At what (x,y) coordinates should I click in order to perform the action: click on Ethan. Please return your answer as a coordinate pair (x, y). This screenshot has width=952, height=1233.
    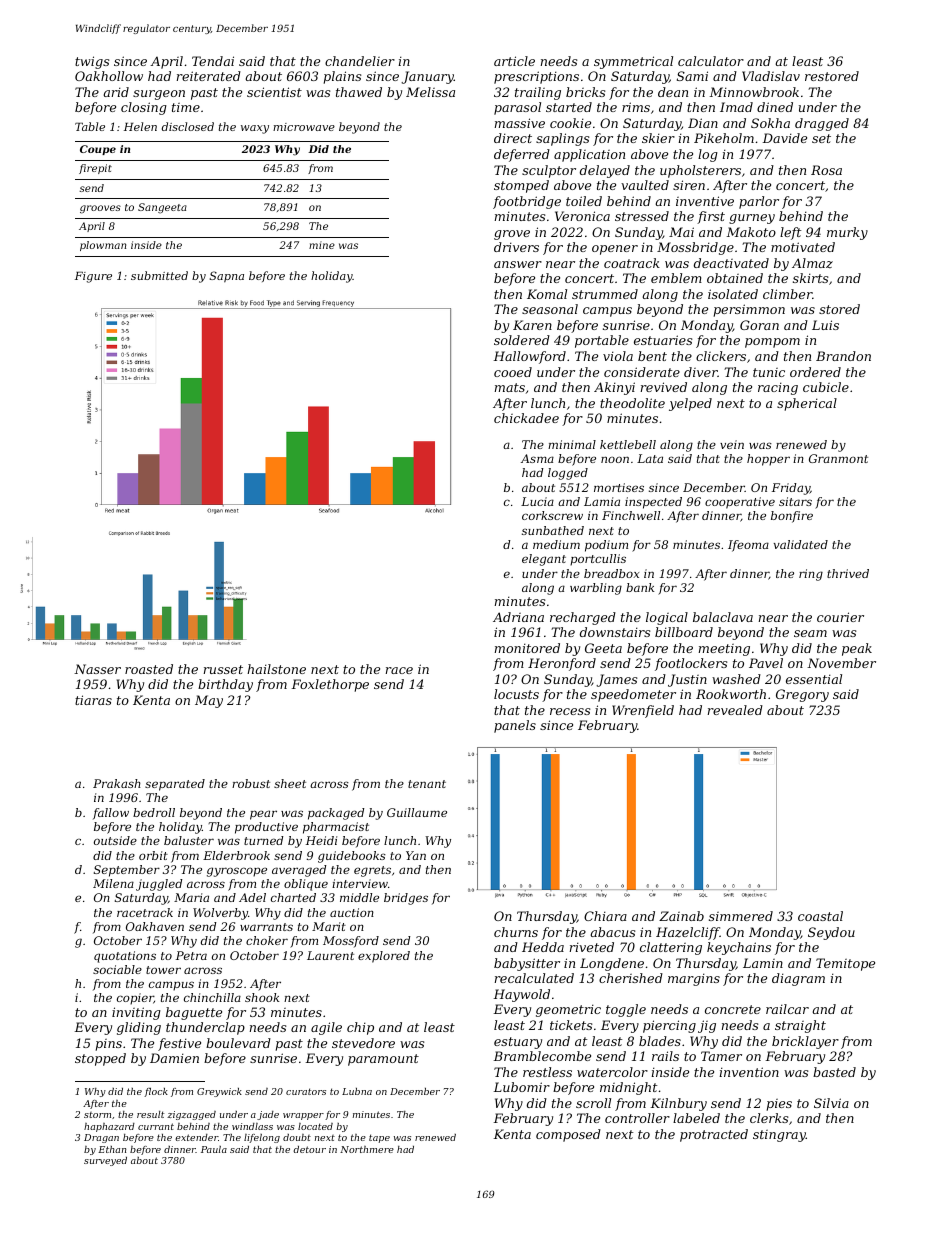
    Looking at the image, I should click on (112, 1149).
